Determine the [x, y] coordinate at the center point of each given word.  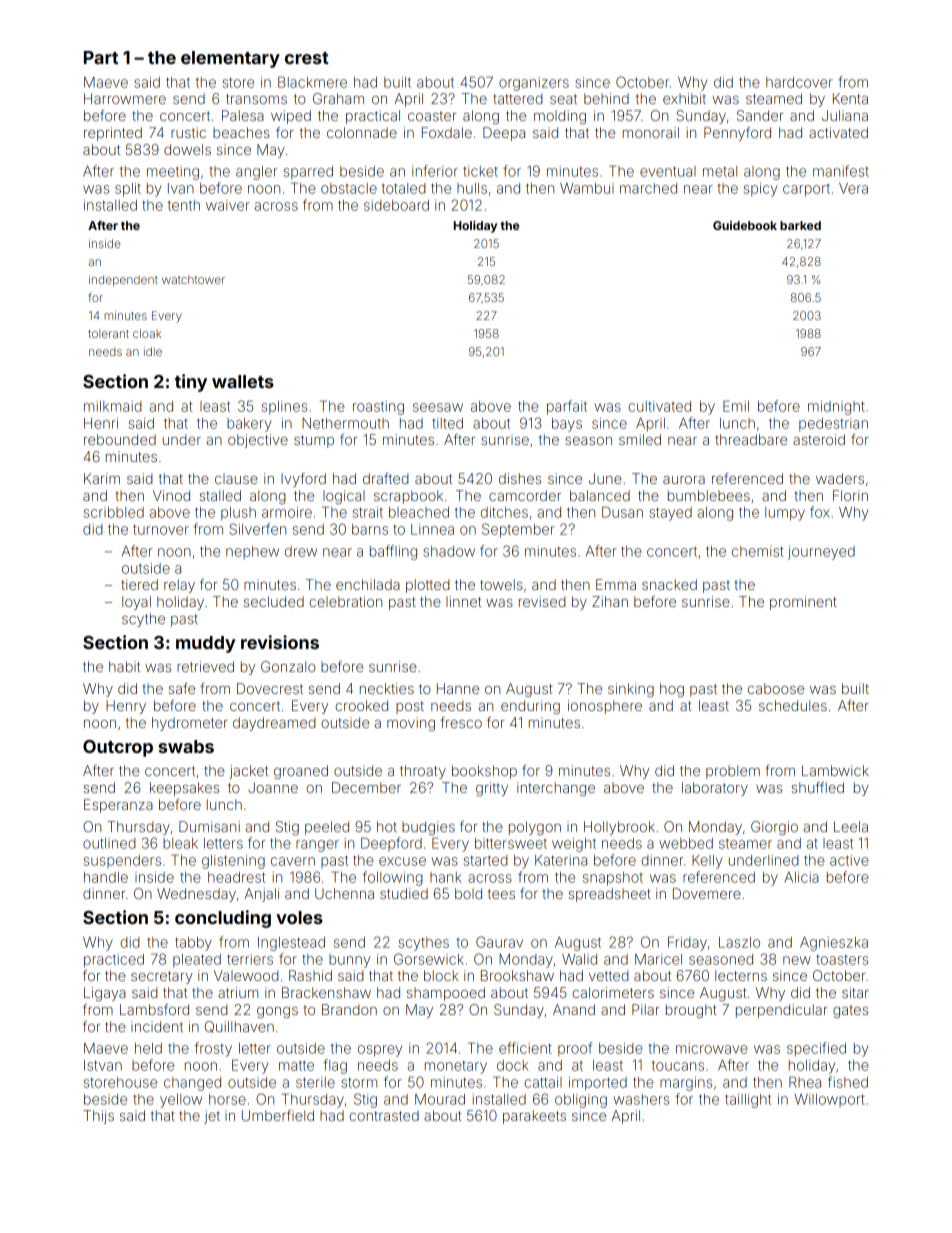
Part [101, 57]
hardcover [799, 82]
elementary [230, 59]
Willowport [830, 1100]
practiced [114, 961]
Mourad [440, 1099]
